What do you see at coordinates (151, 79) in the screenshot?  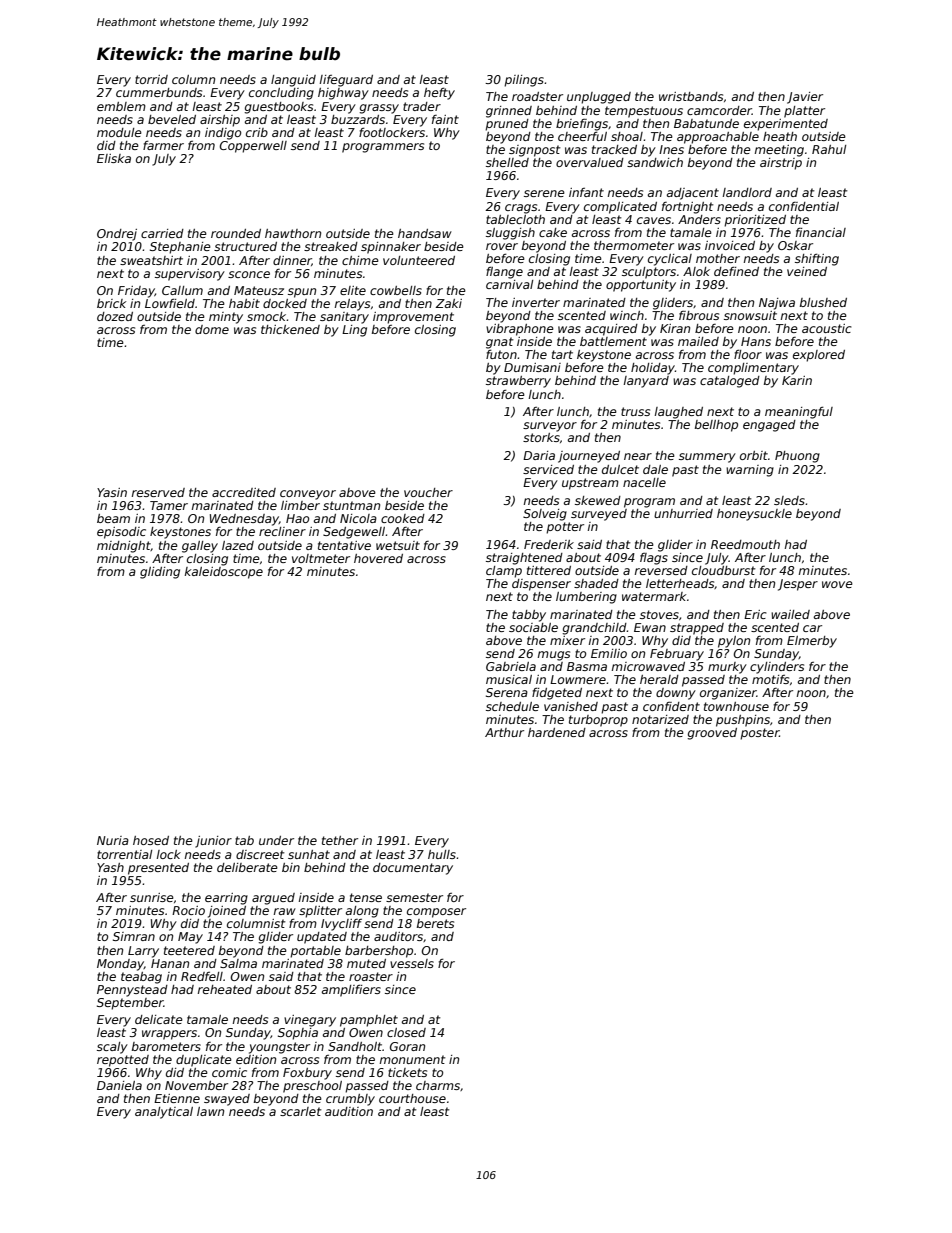 I see `torrid` at bounding box center [151, 79].
